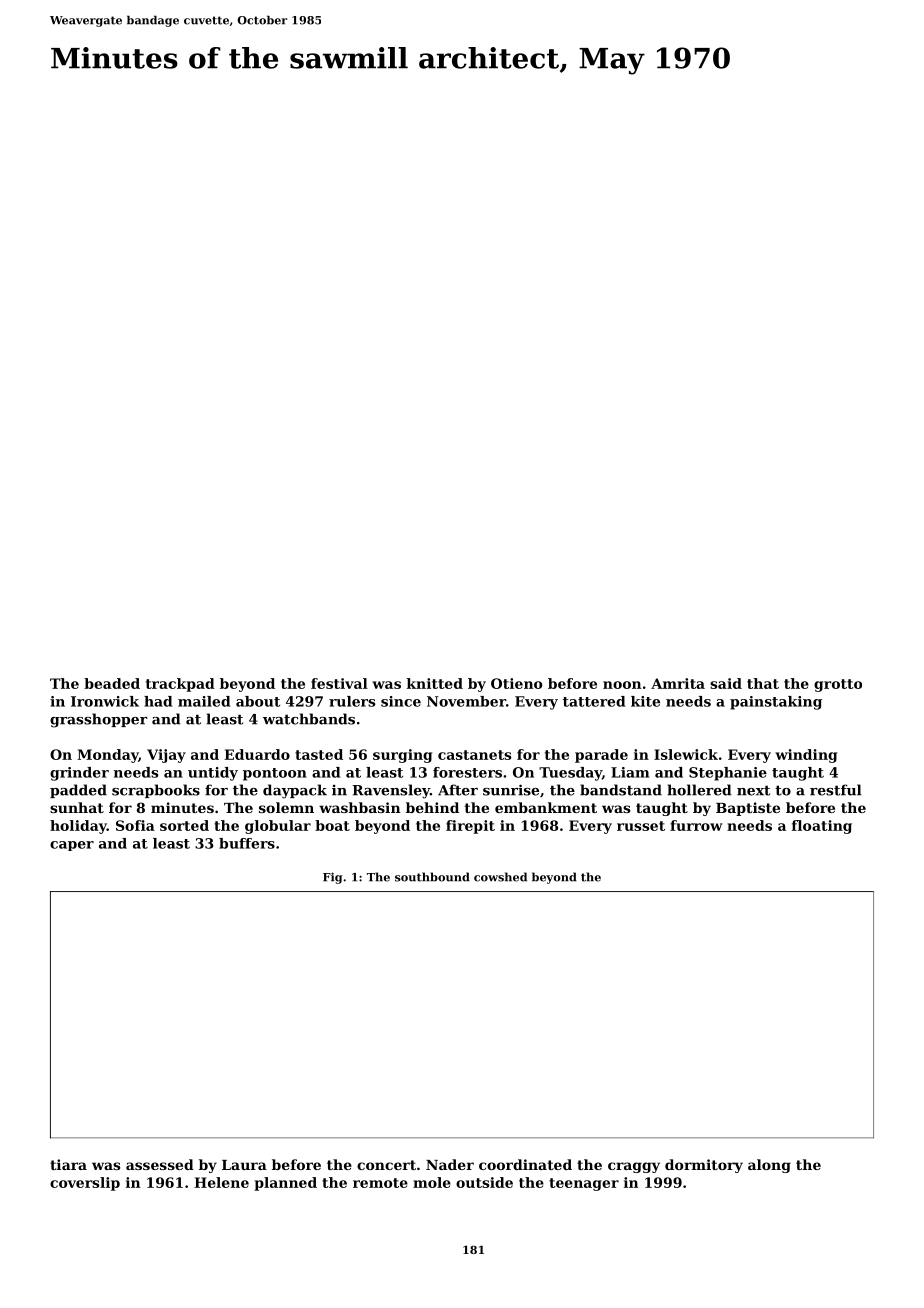 This document has width=924, height=1308. Describe the element at coordinates (391, 791) in the document. I see `Ravensley` at that location.
